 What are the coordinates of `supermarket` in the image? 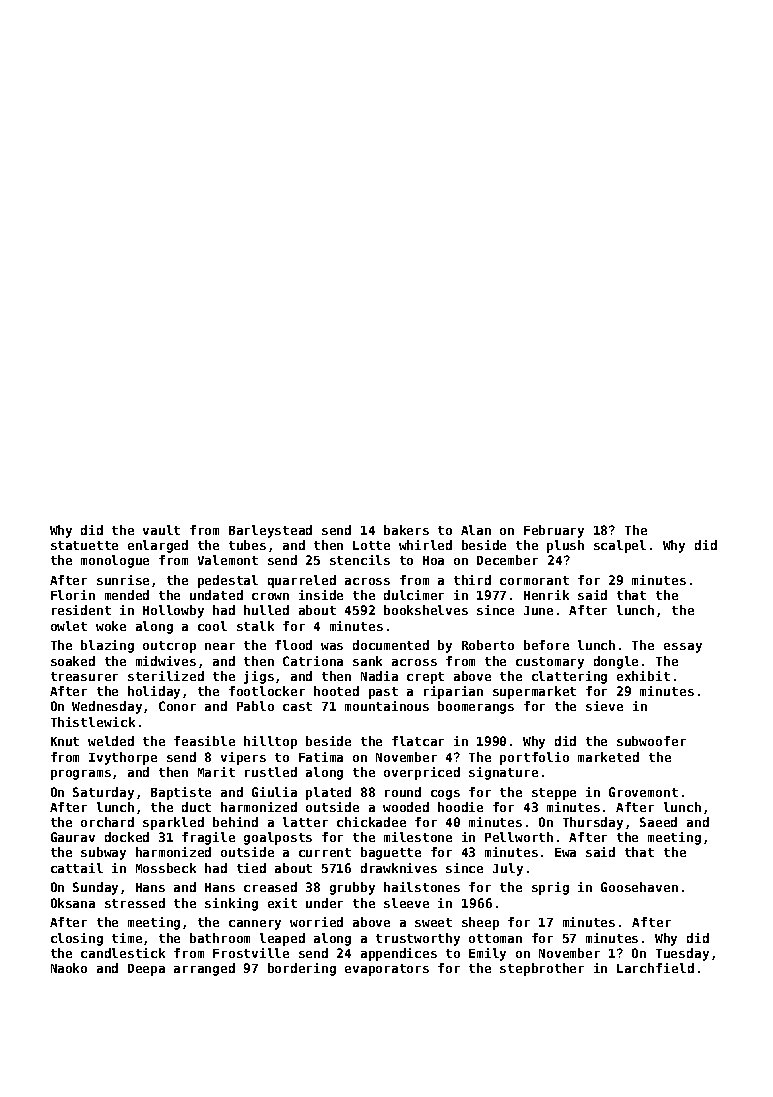 It's located at (534, 692).
